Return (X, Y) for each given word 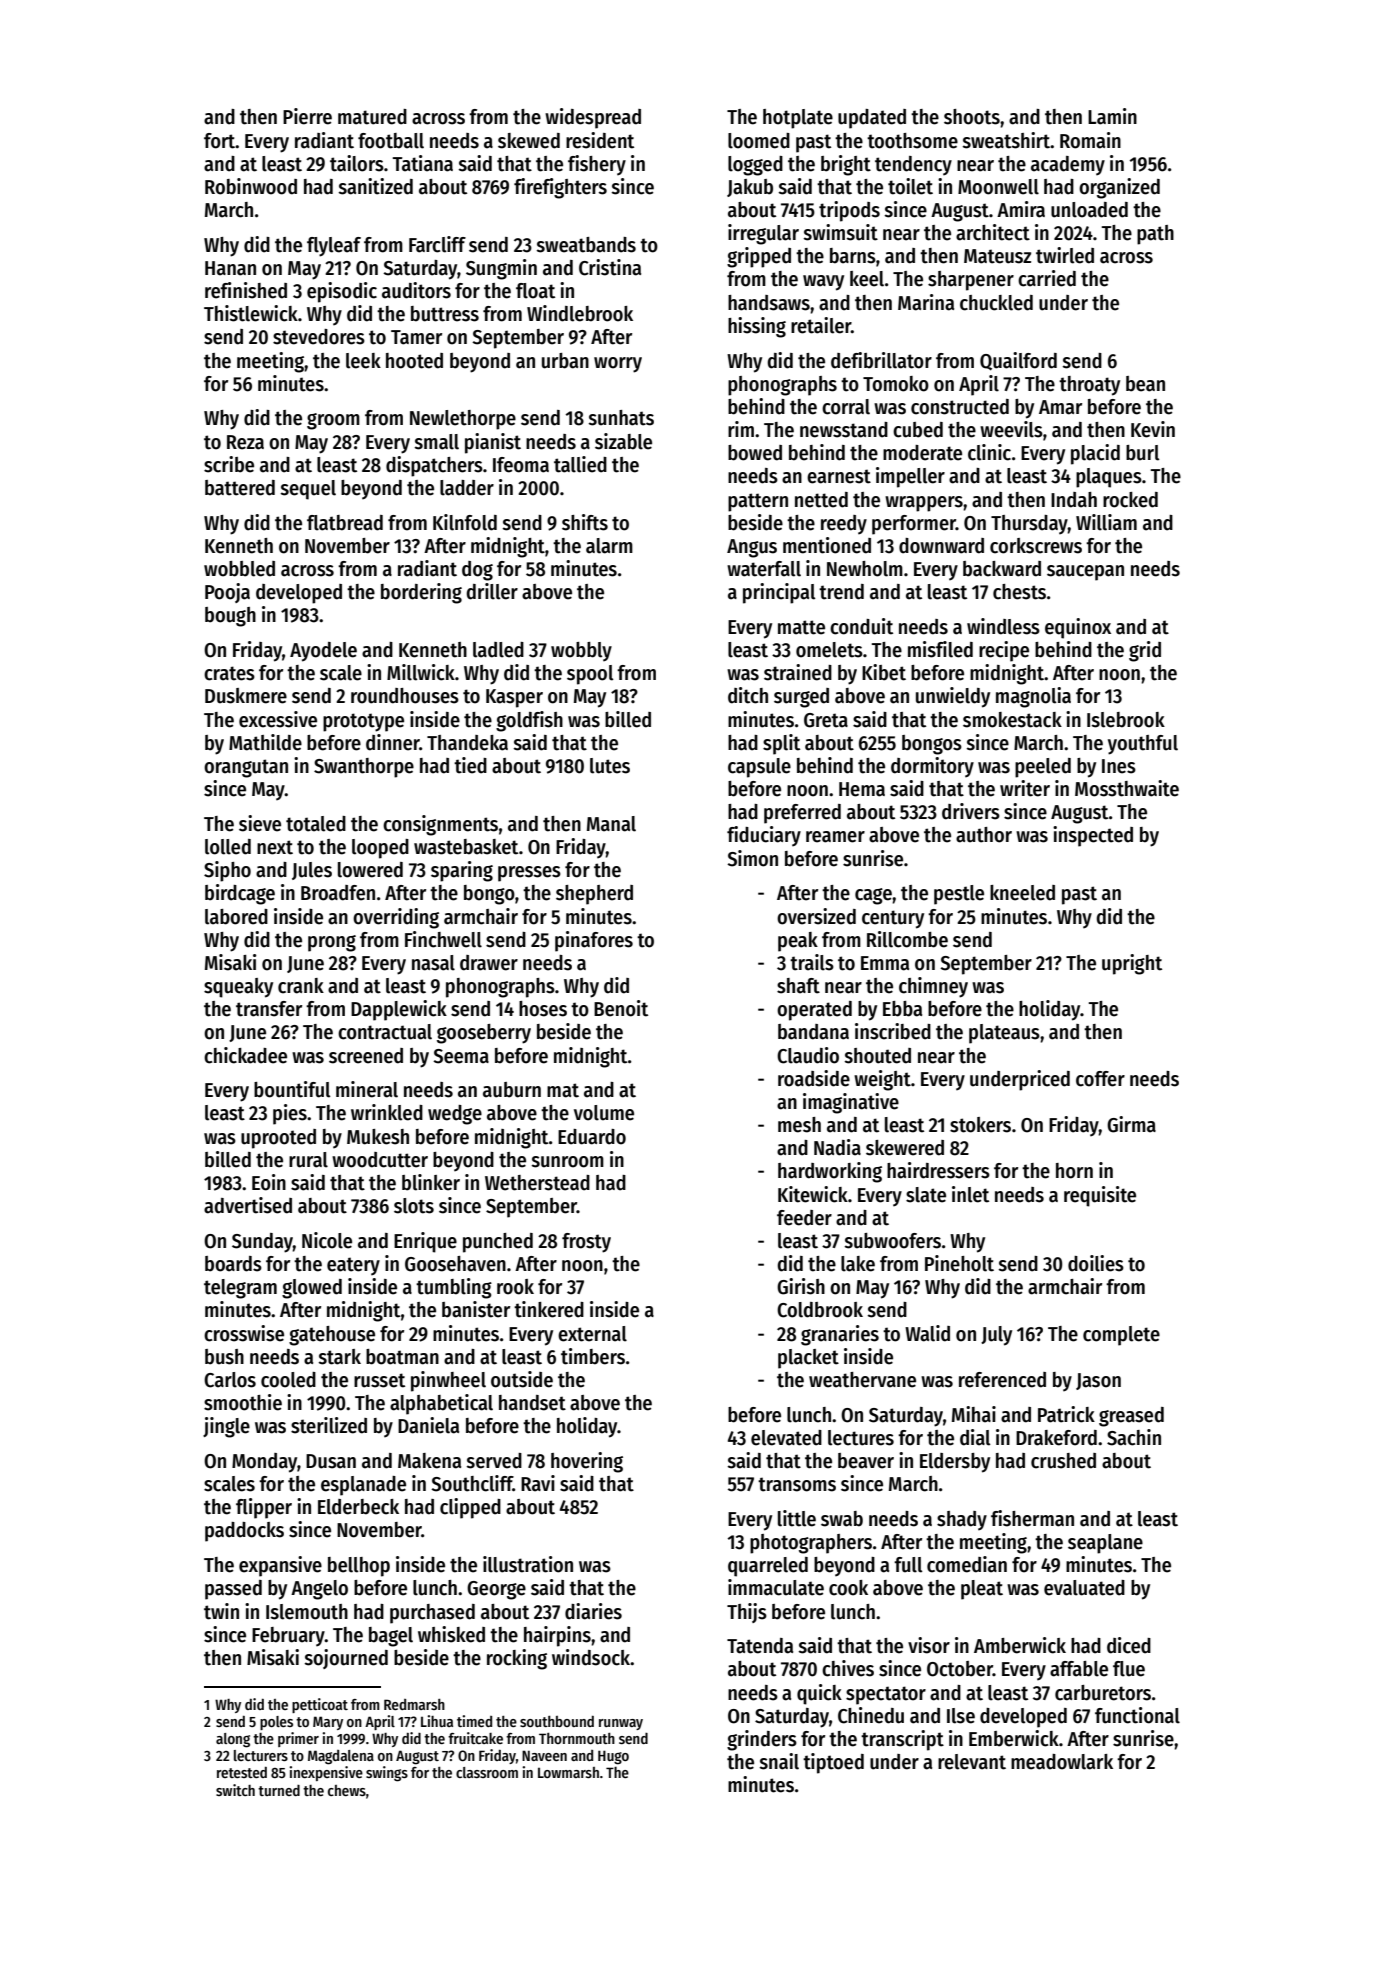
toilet (910, 186)
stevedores (319, 337)
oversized (816, 916)
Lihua (437, 1721)
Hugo (613, 1757)
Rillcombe (907, 939)
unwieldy (953, 697)
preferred (802, 814)
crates (229, 673)
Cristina (610, 267)
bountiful (292, 1089)
